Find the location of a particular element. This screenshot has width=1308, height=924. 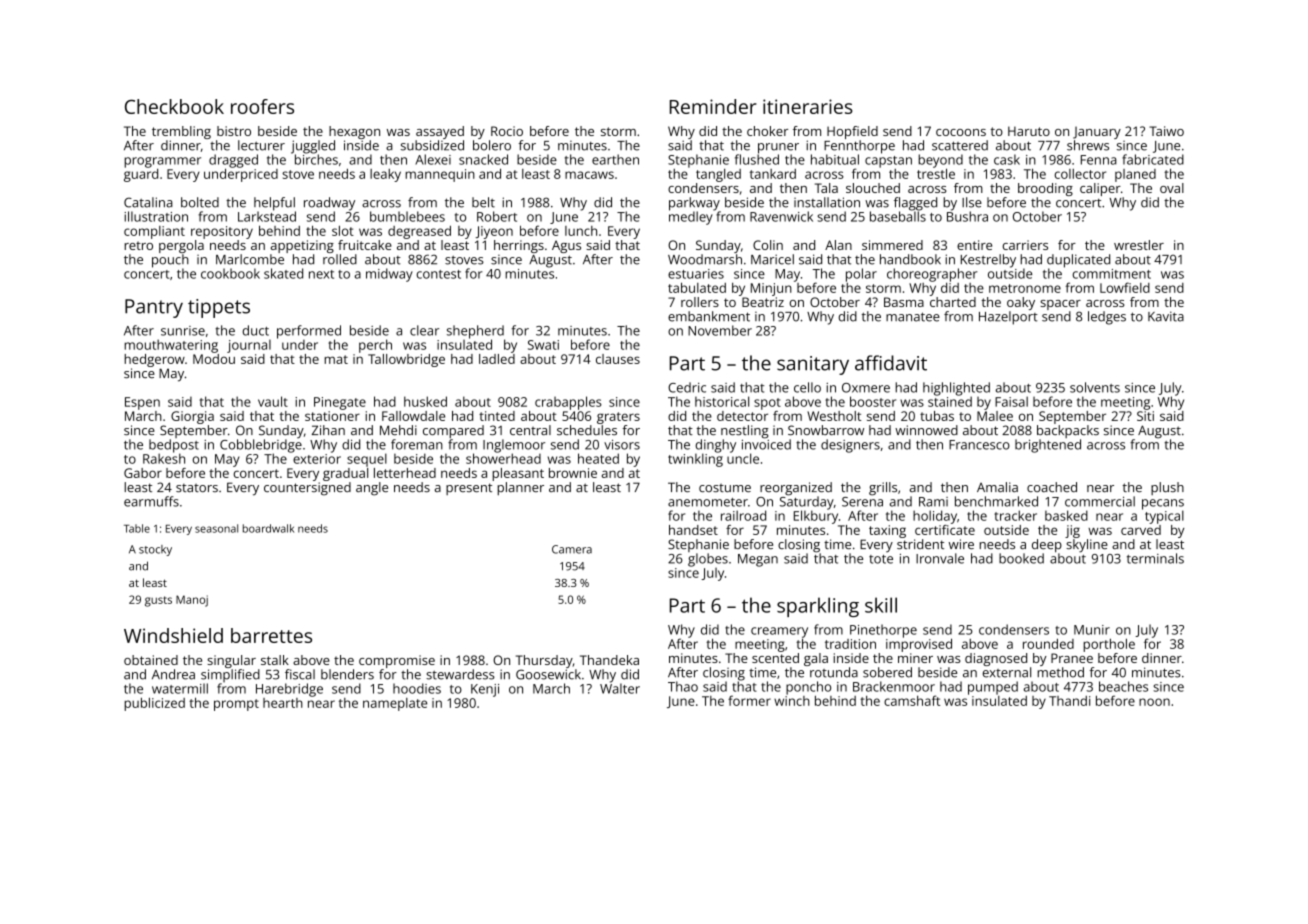

November is located at coordinates (720, 330).
